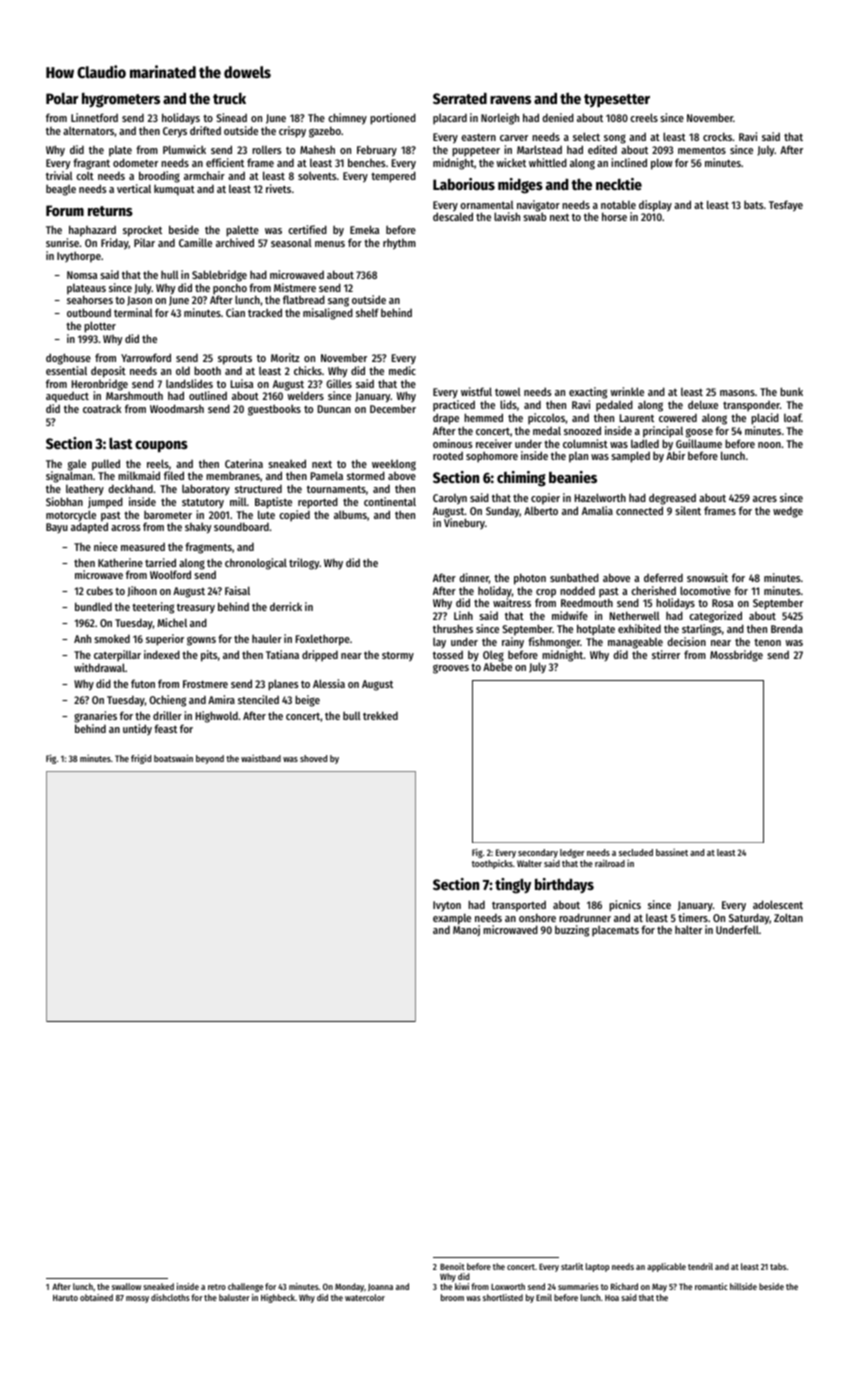 This screenshot has height=1400, width=849. Describe the element at coordinates (717, 136) in the screenshot. I see `crocks` at that location.
